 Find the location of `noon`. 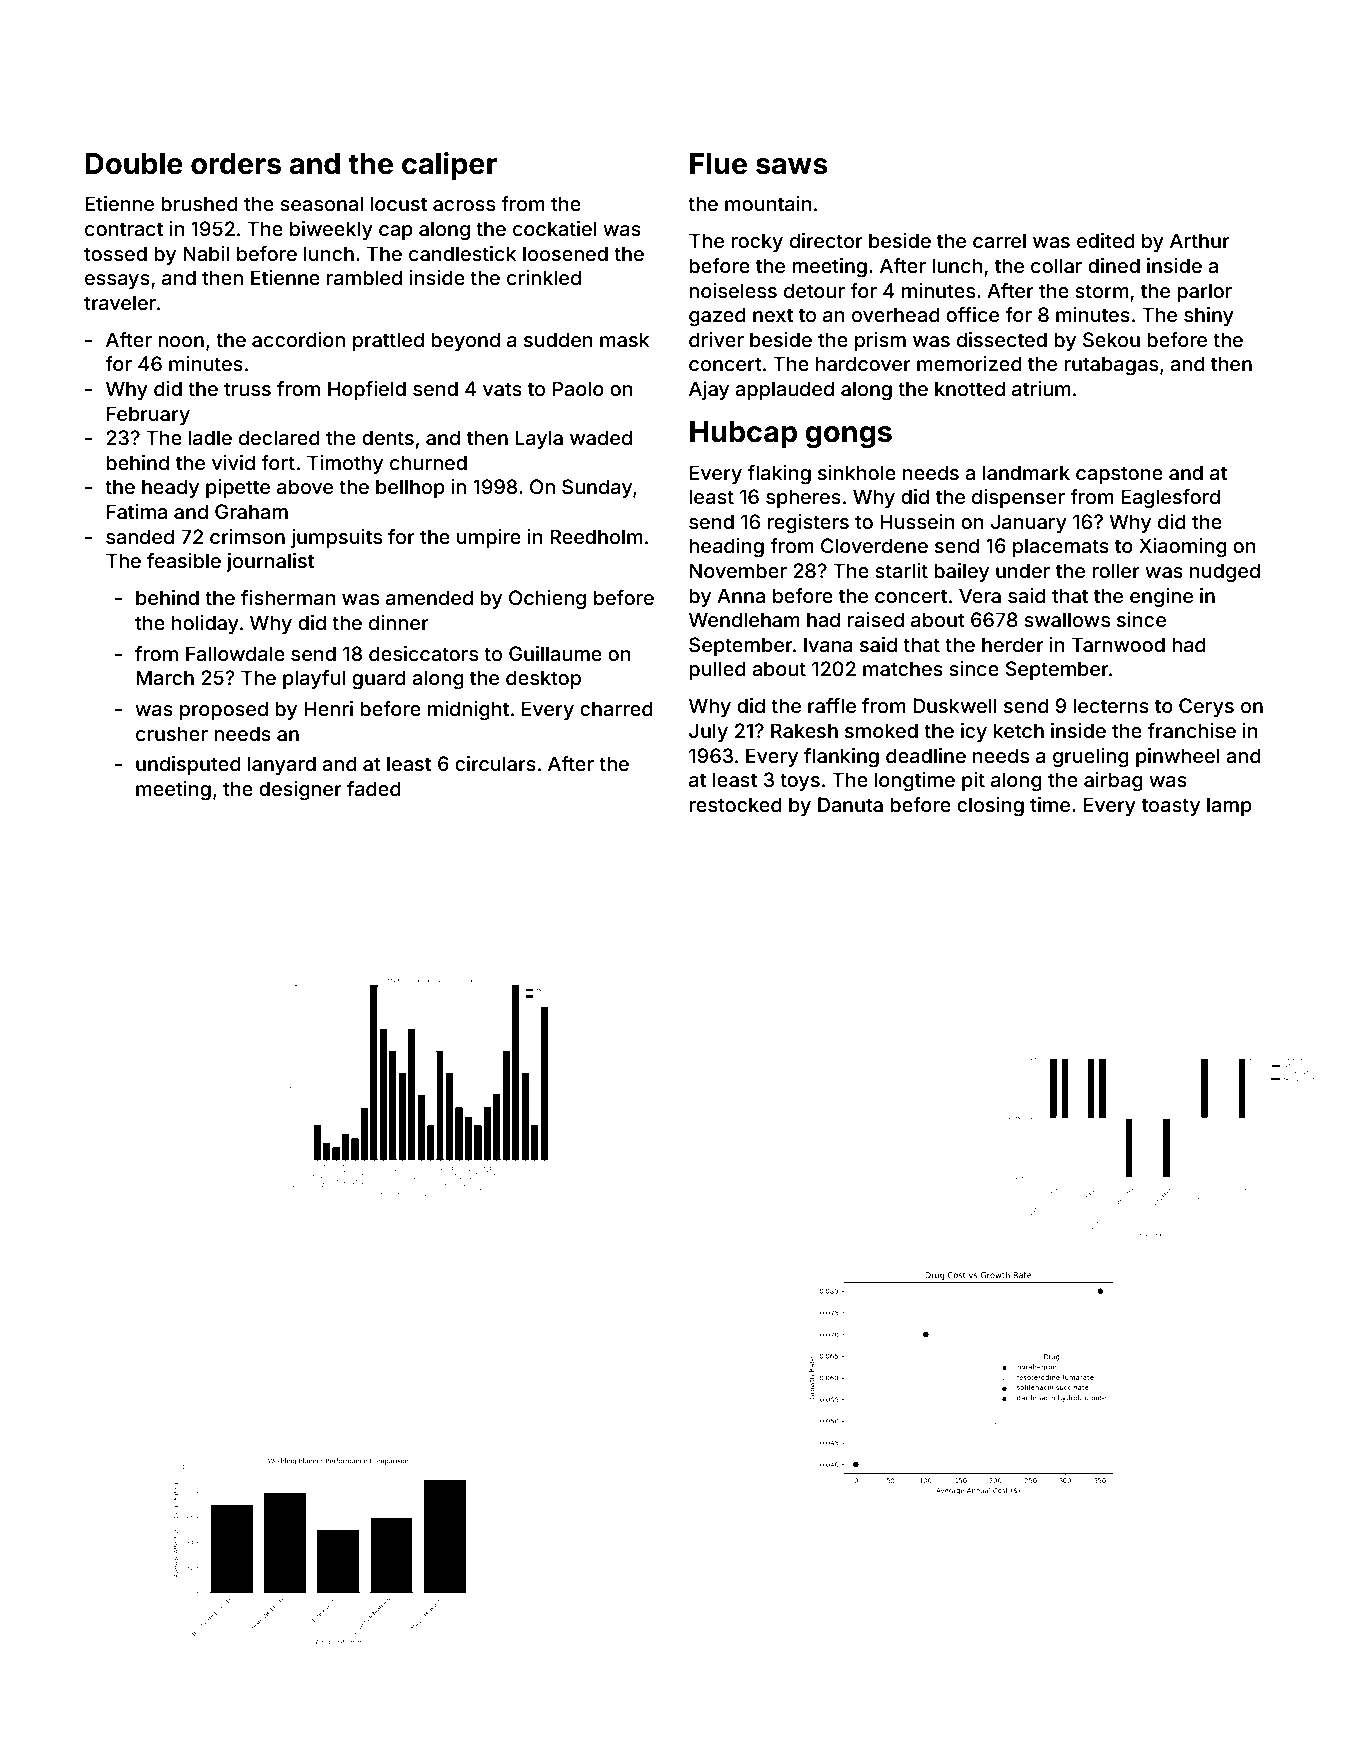

noon is located at coordinates (181, 341).
